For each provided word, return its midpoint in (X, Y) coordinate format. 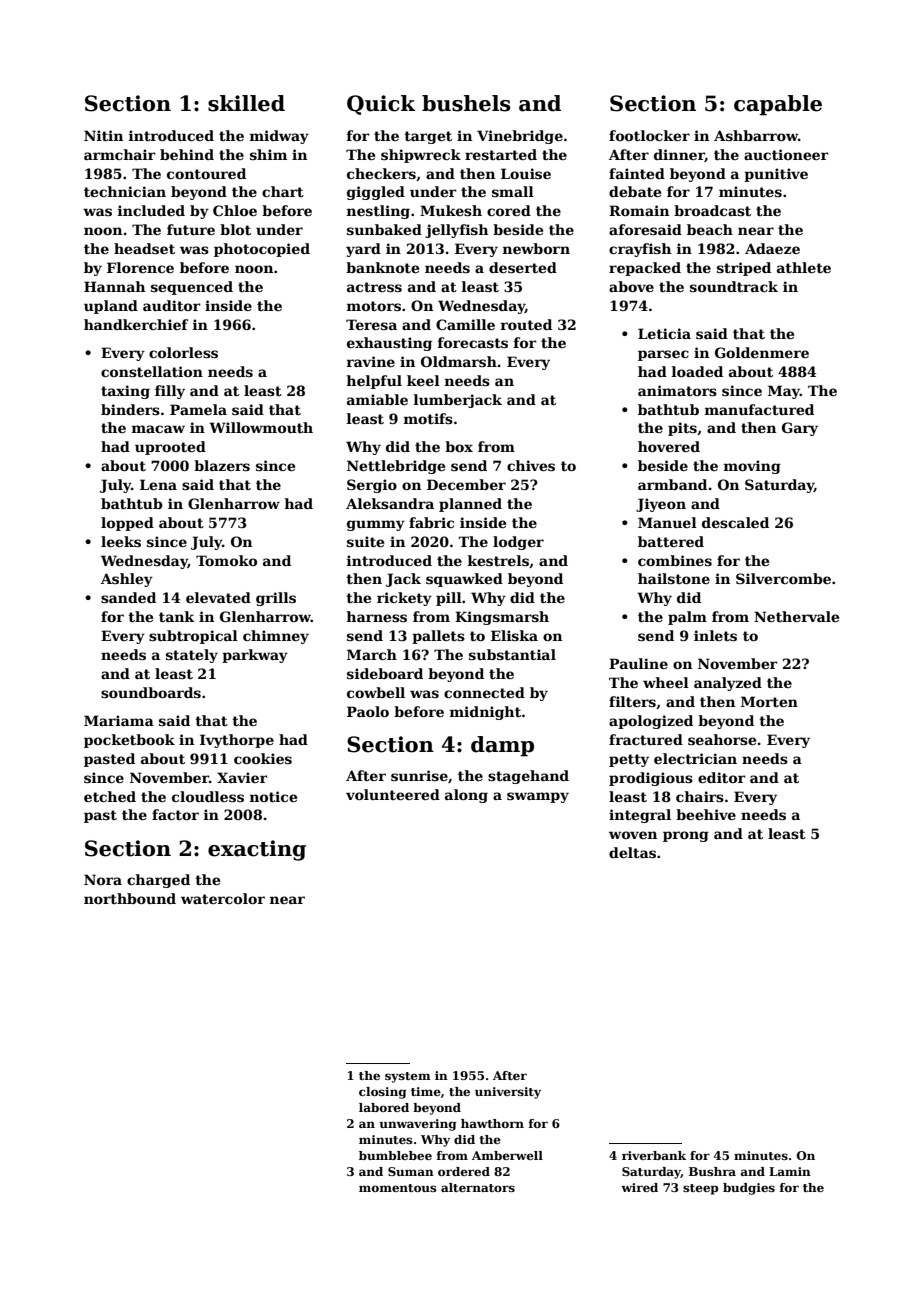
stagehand (528, 777)
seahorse (722, 739)
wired (639, 1187)
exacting (257, 850)
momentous (398, 1188)
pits (682, 429)
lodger (518, 543)
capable (778, 105)
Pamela (198, 409)
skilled (246, 103)
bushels (466, 103)
